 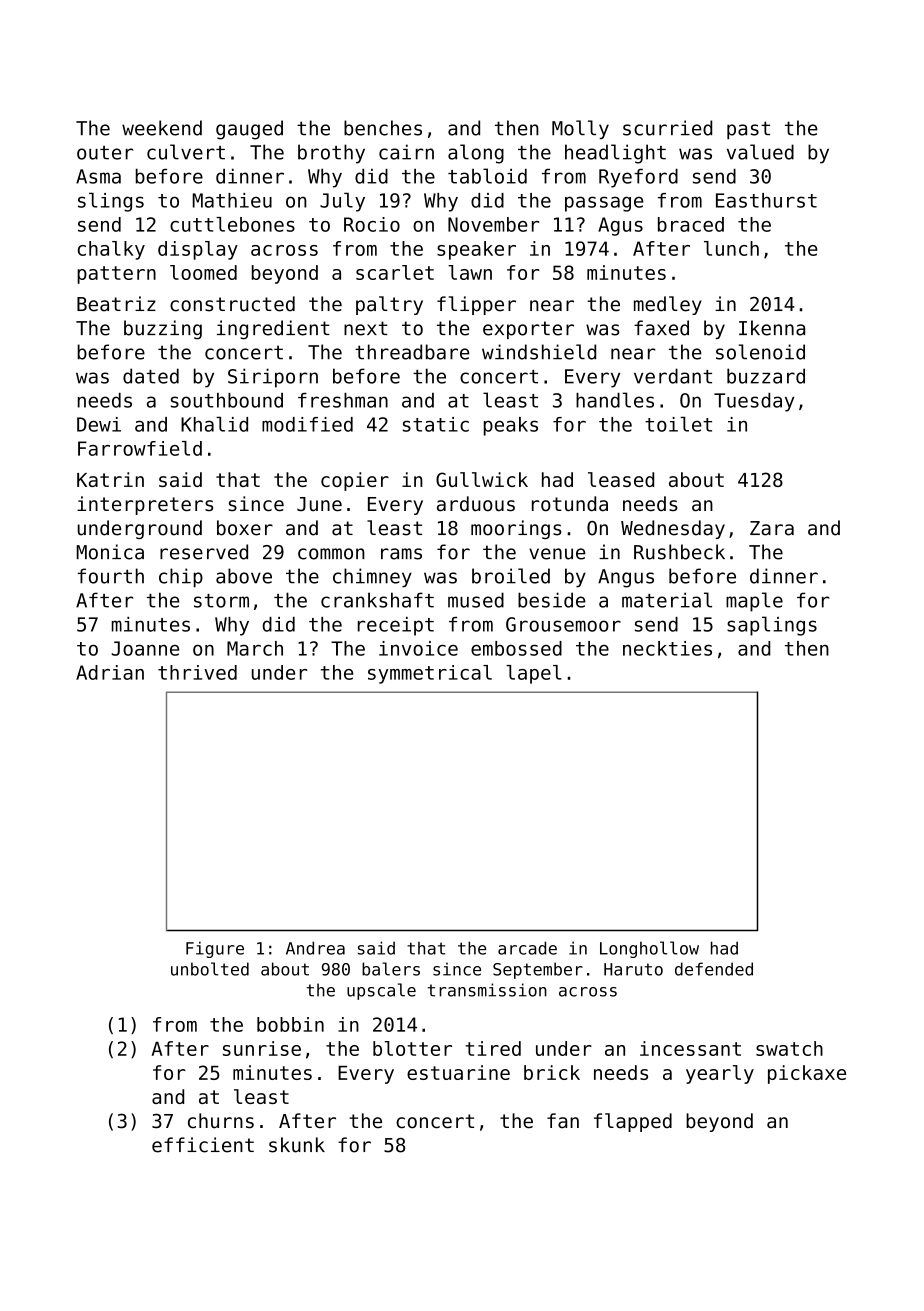 What do you see at coordinates (383, 128) in the document?
I see `benches` at bounding box center [383, 128].
